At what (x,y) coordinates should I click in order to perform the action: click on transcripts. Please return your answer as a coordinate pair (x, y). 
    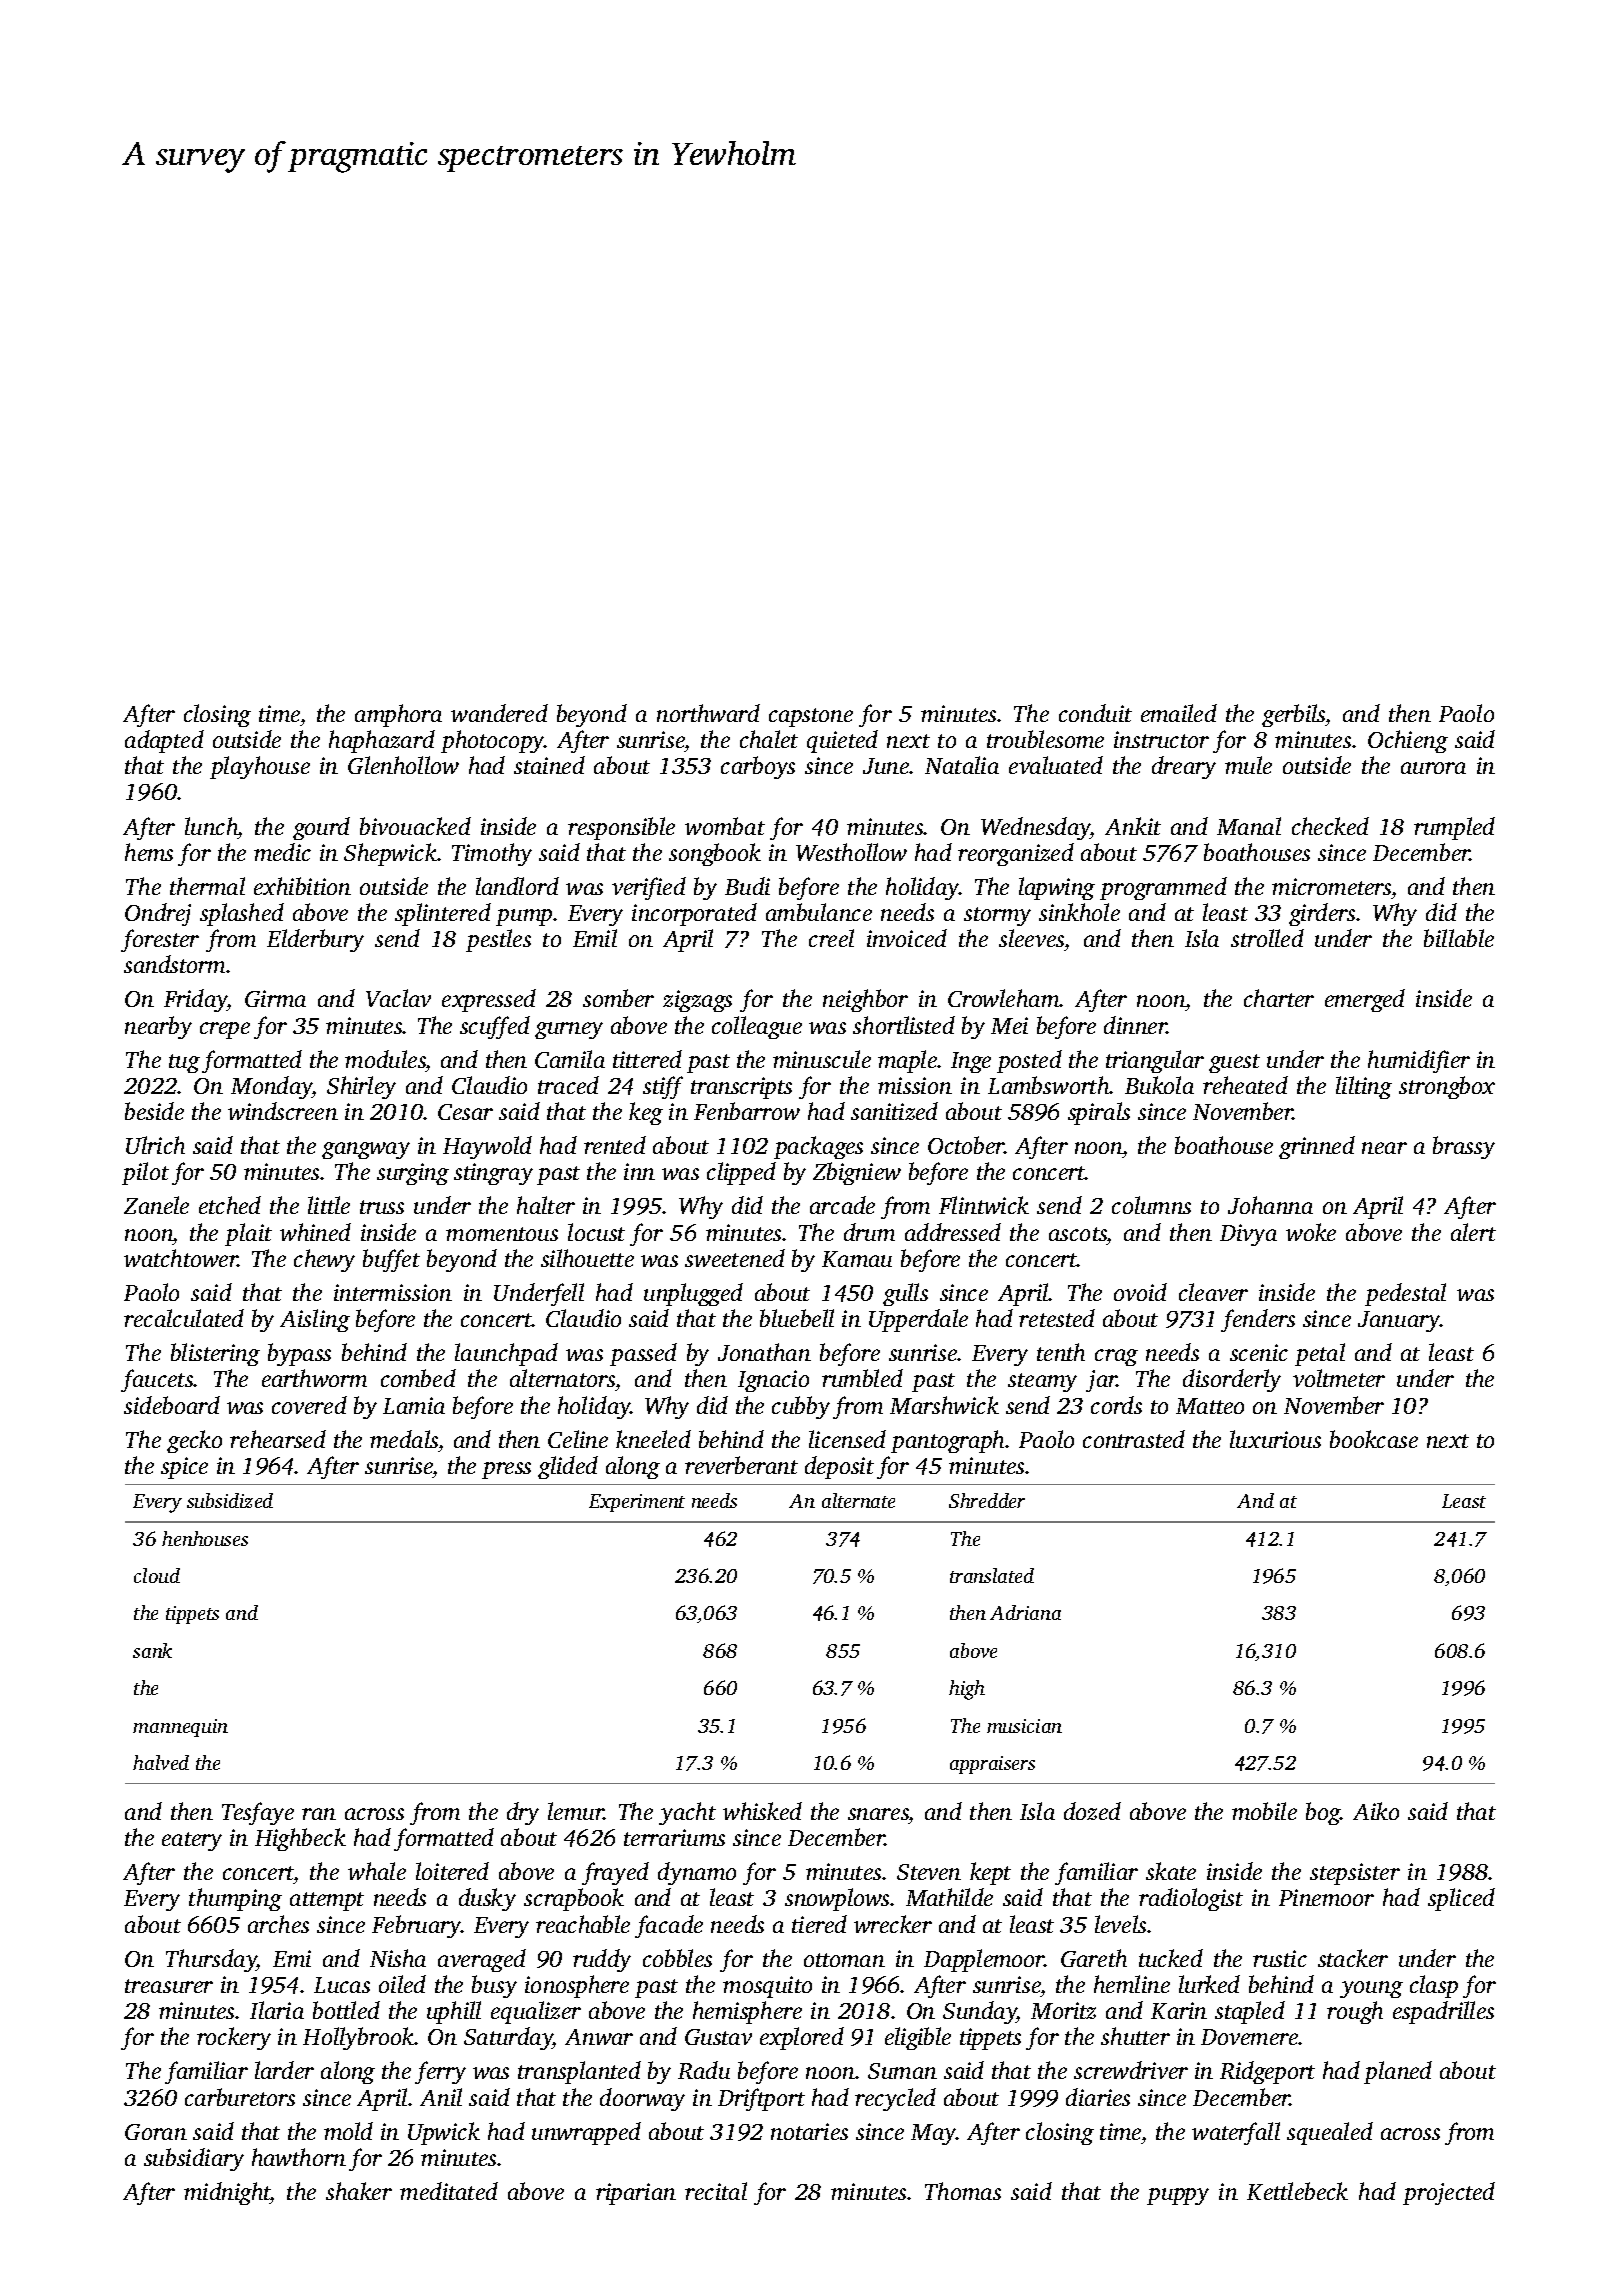
    Looking at the image, I should click on (741, 1088).
